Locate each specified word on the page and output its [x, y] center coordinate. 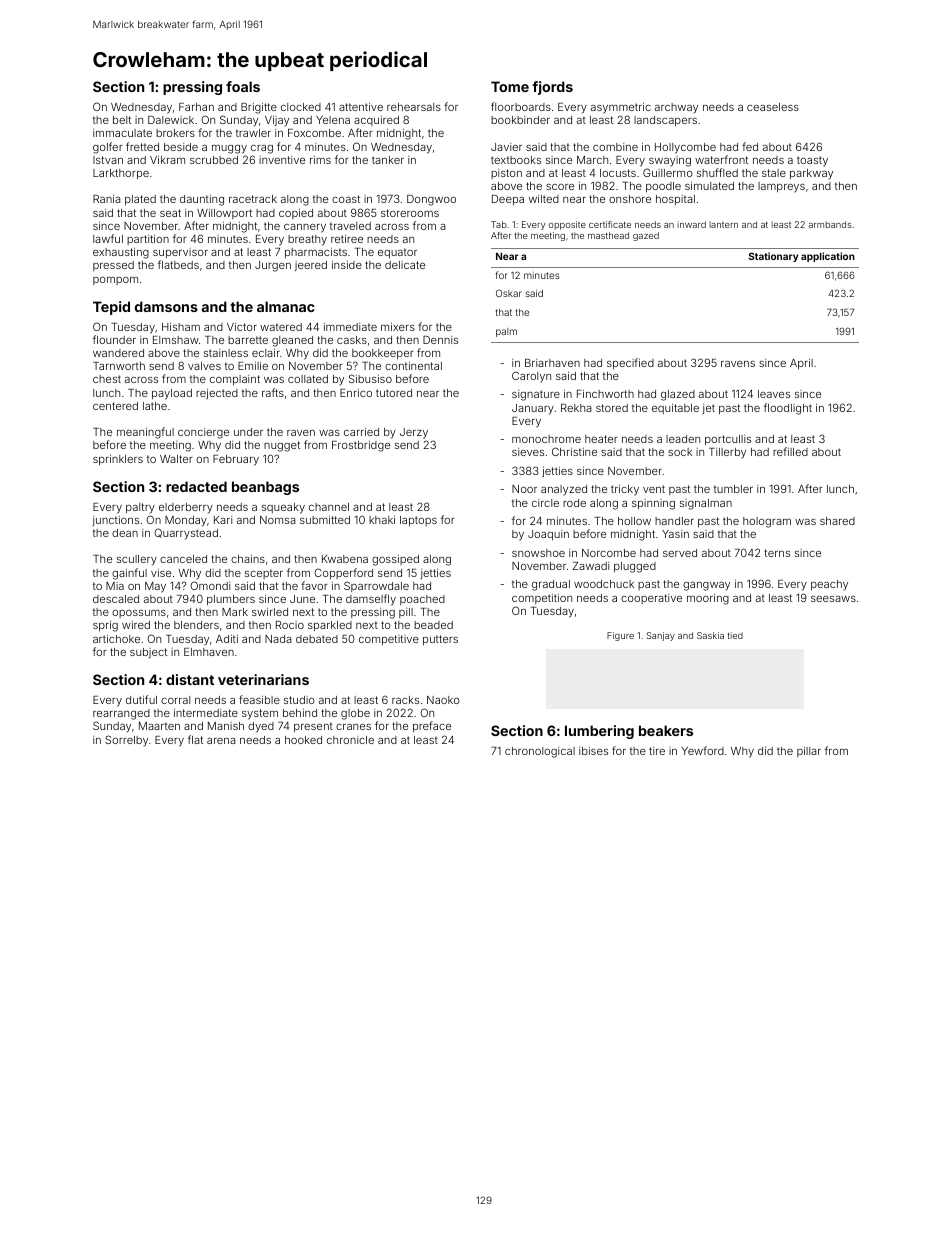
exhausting [121, 253]
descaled [116, 599]
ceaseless [773, 107]
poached [422, 600]
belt [122, 120]
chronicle [350, 740]
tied [735, 635]
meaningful [145, 433]
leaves [774, 394]
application [828, 257]
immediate [350, 327]
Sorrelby [126, 740]
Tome [510, 86]
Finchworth [605, 393]
